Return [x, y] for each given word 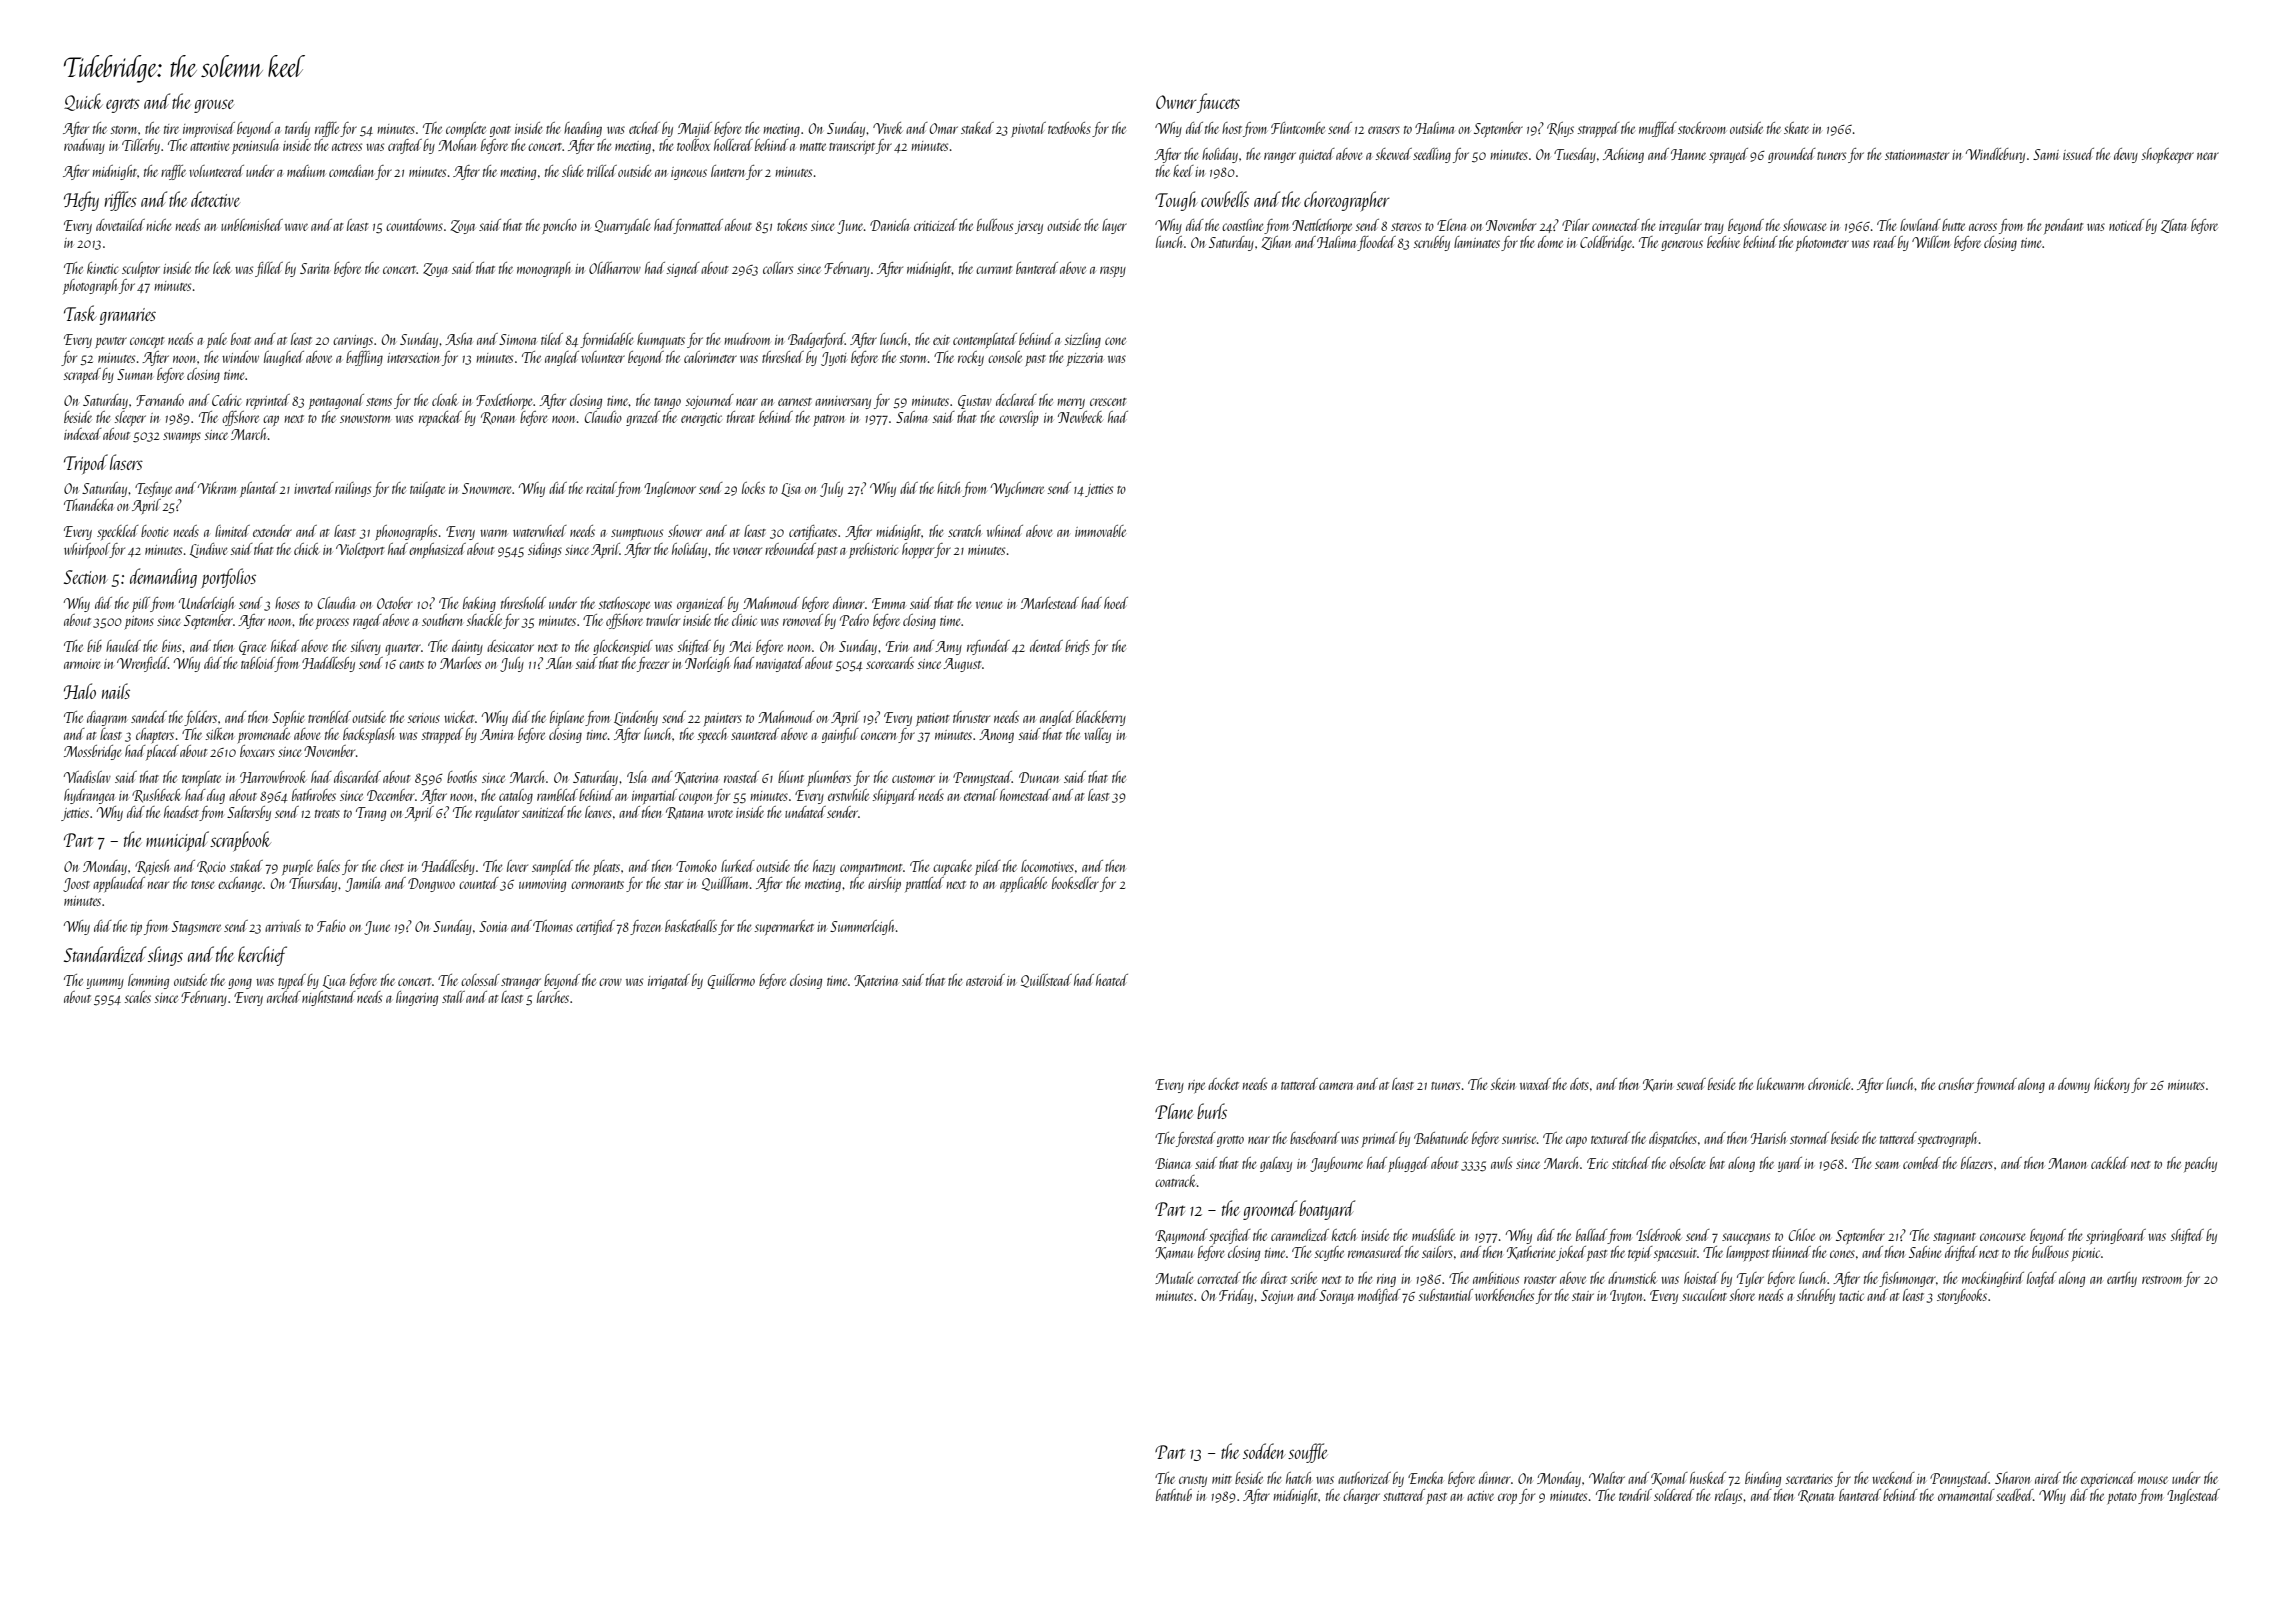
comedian [352, 172]
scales [137, 997]
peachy [2200, 1164]
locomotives [1047, 866]
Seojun [1277, 1297]
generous [1682, 245]
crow [610, 982]
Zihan [1276, 243]
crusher [1956, 1084]
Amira [496, 734]
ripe [1196, 1086]
